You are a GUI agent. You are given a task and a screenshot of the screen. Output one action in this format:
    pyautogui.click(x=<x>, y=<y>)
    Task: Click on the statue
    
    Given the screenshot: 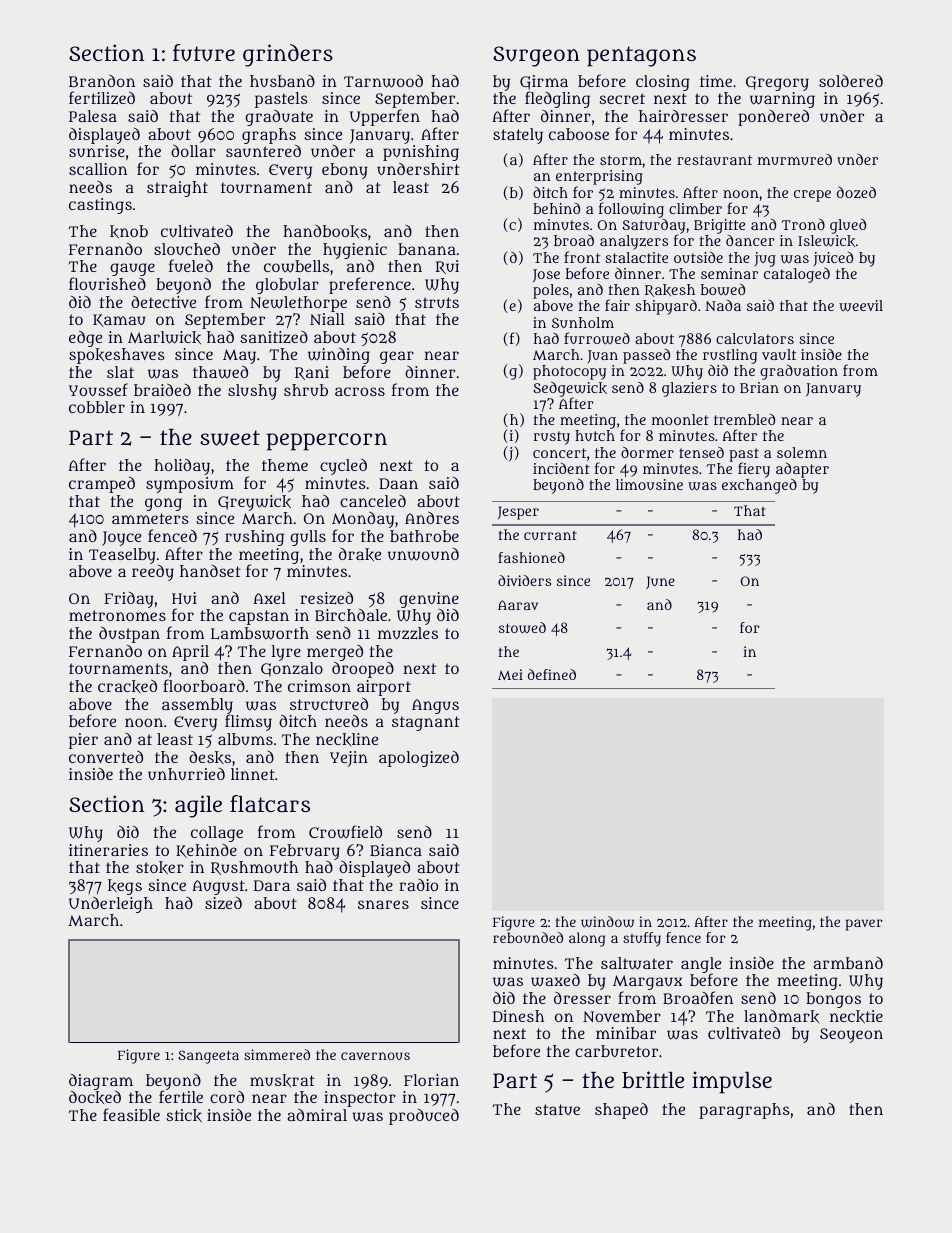 What is the action you would take?
    pyautogui.click(x=557, y=1109)
